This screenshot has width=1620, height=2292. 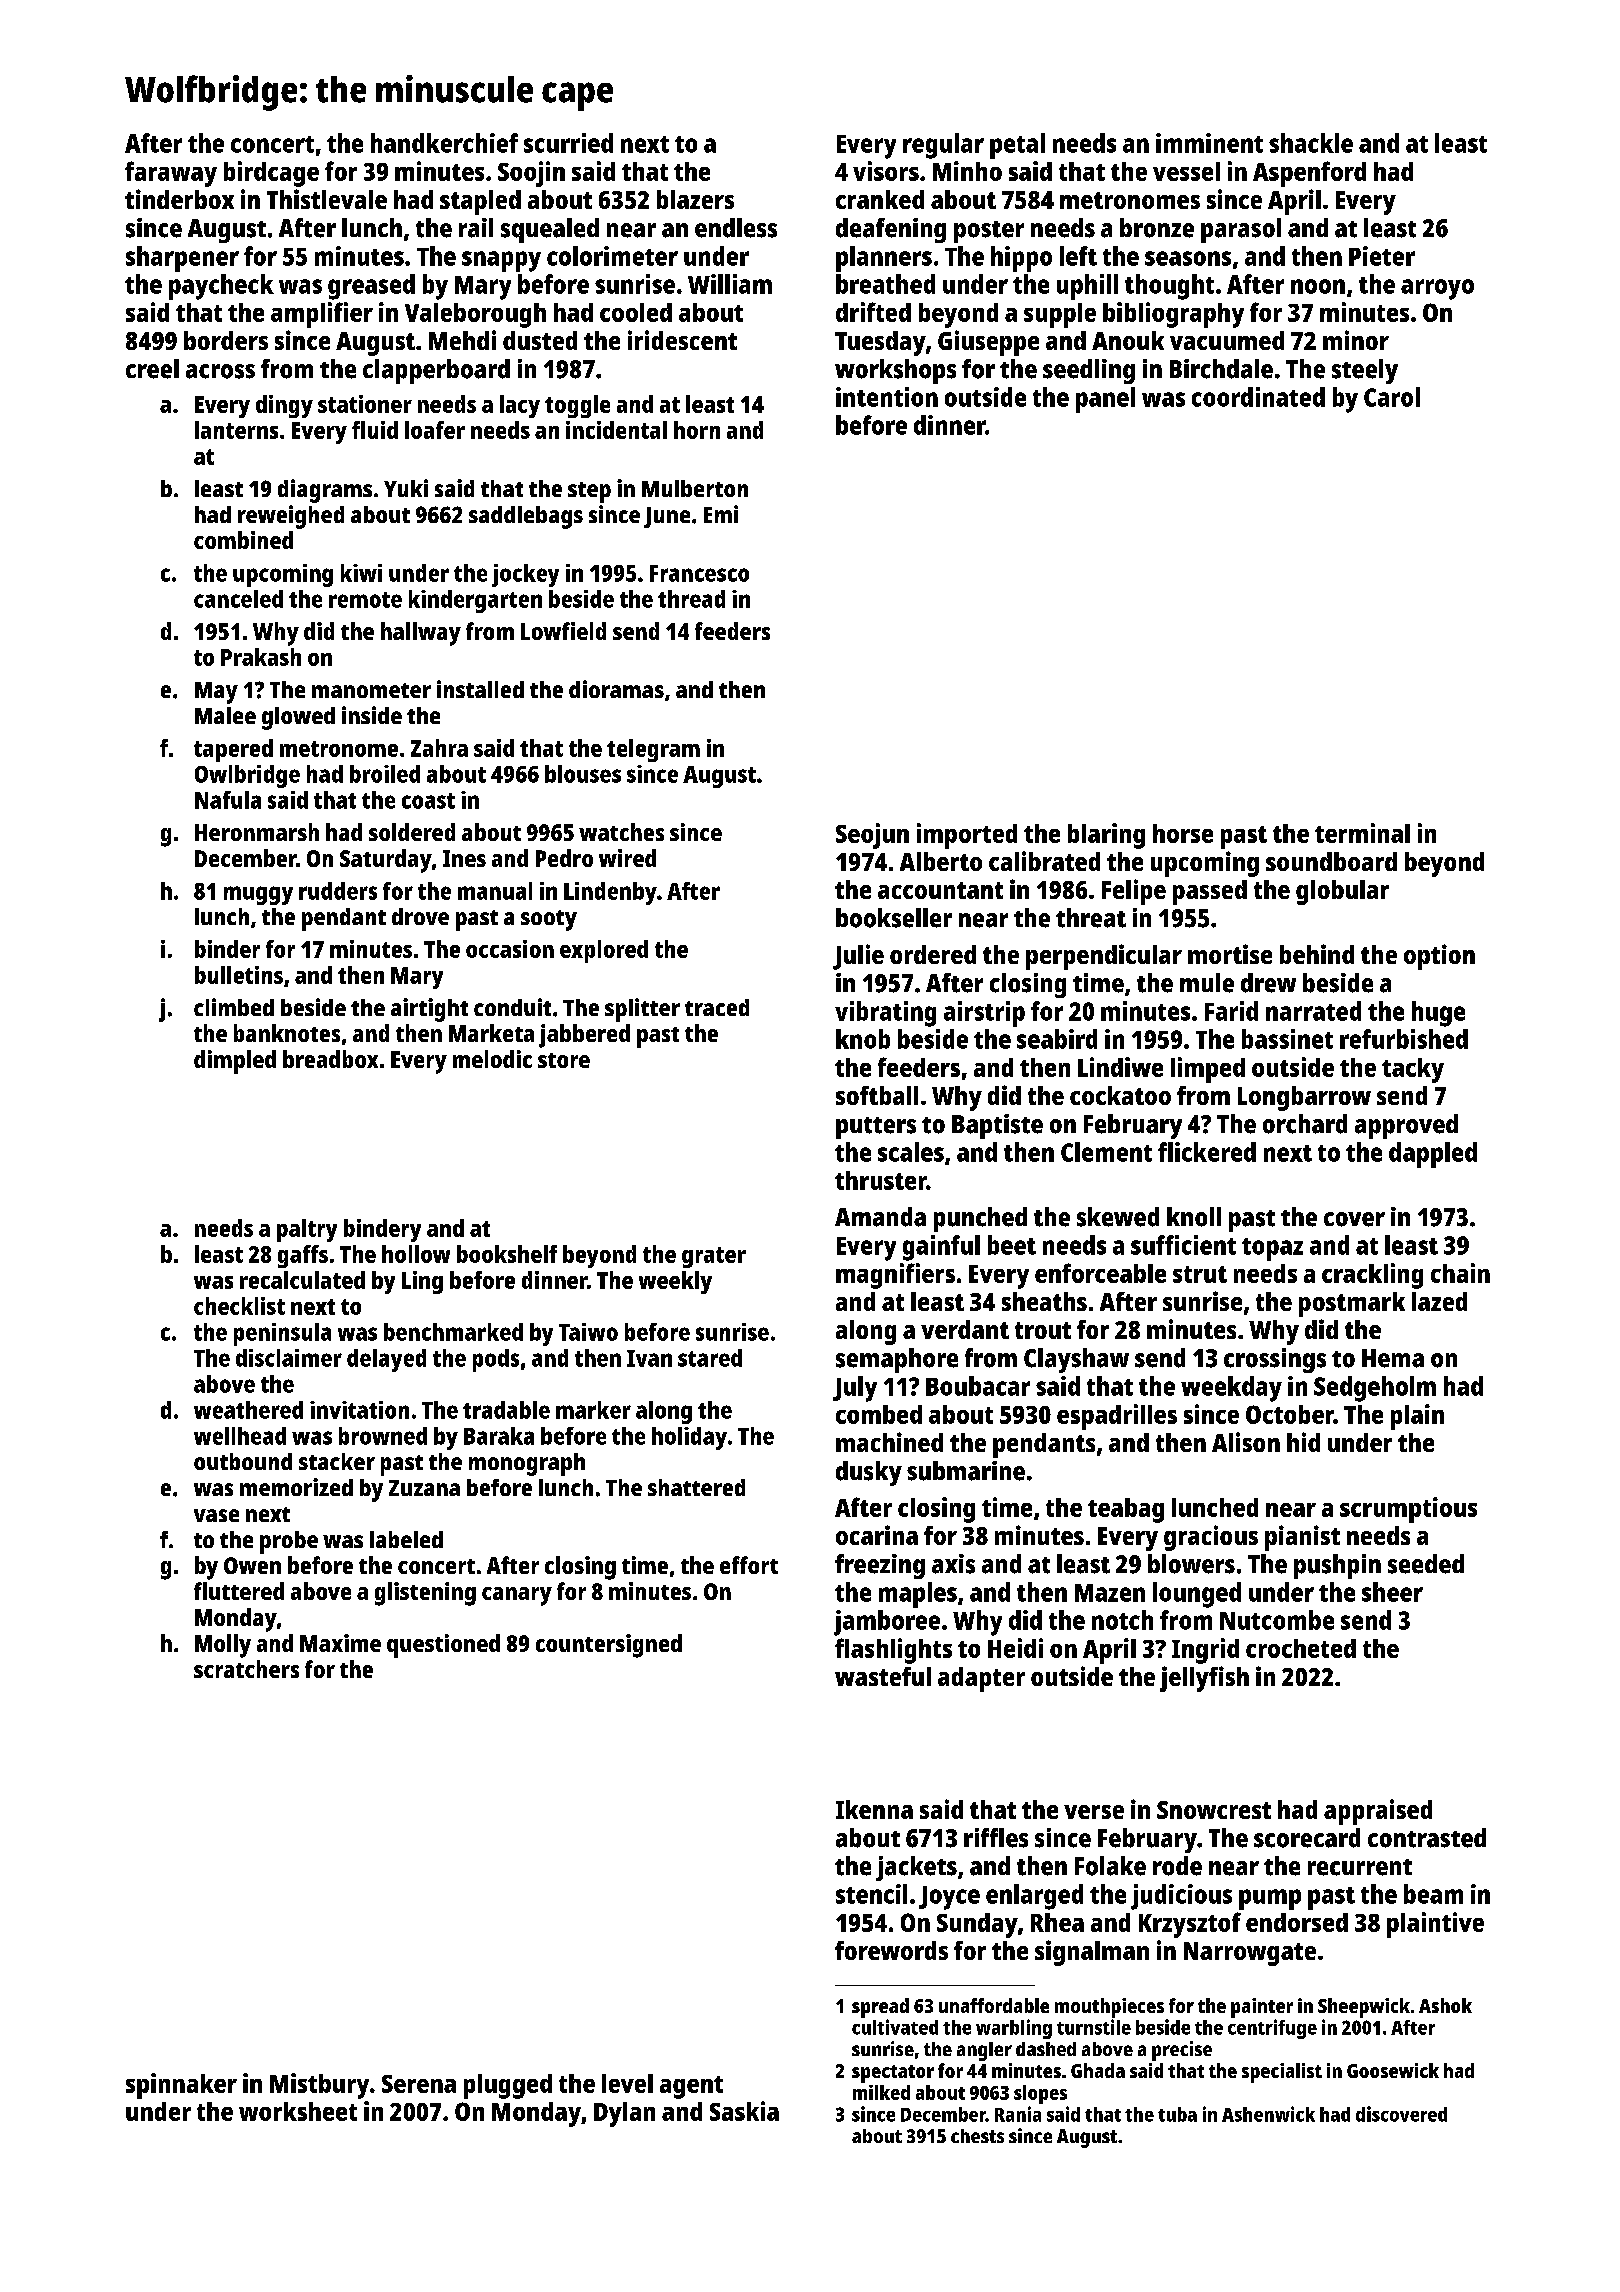 I want to click on colorimeter, so click(x=612, y=256).
